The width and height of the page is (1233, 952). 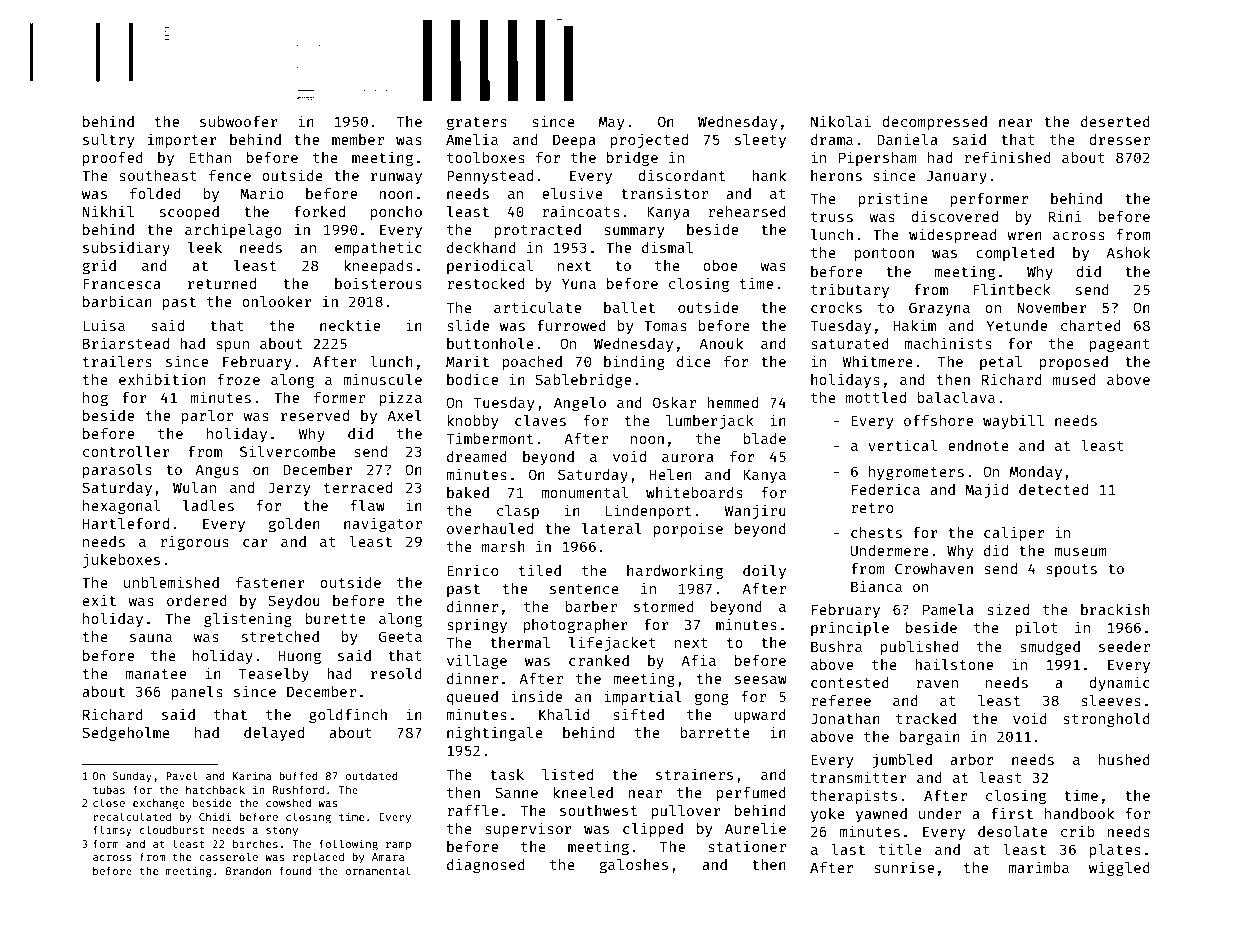 What do you see at coordinates (1119, 868) in the page?
I see `wiggled` at bounding box center [1119, 868].
